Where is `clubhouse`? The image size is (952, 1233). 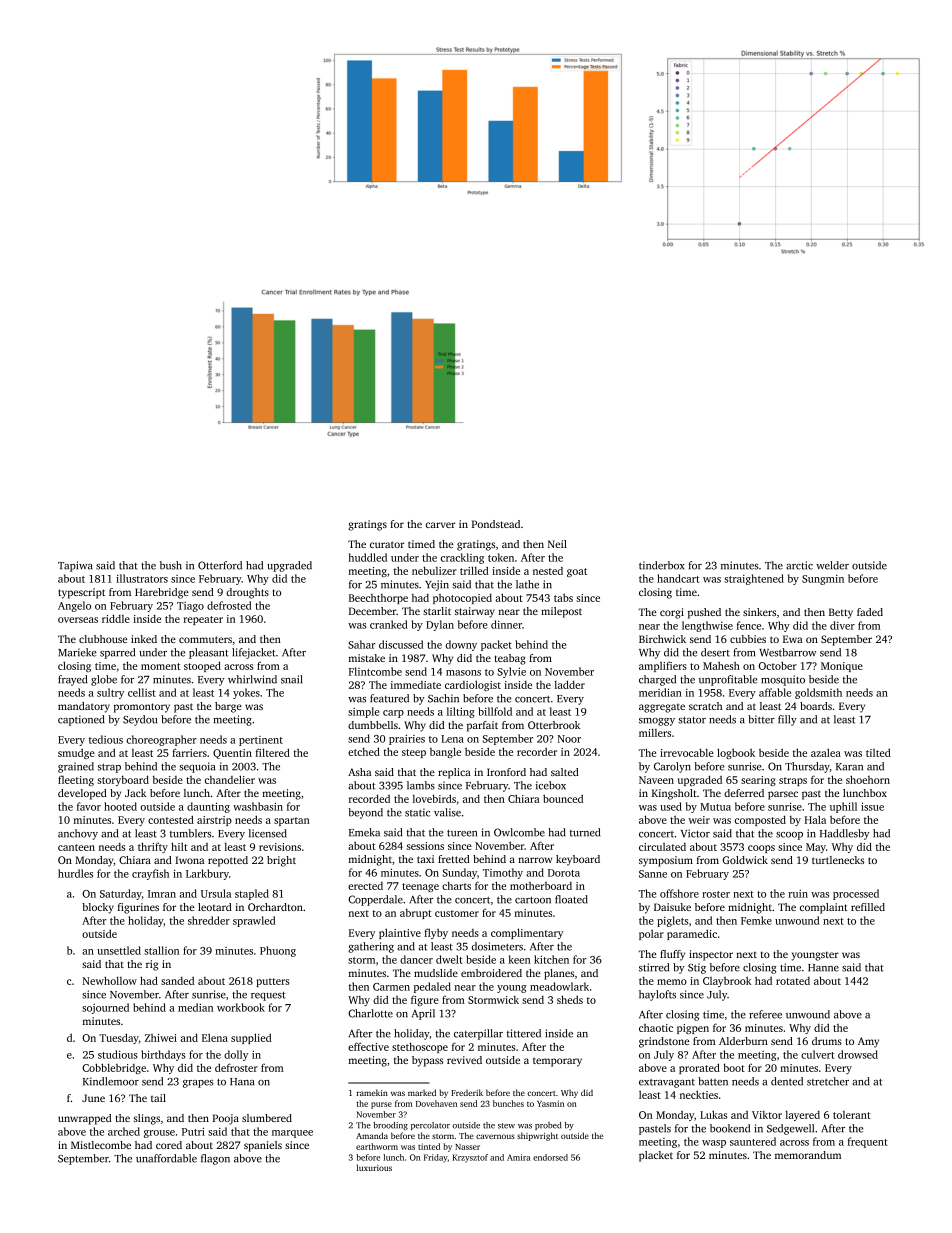 clubhouse is located at coordinates (103, 639).
